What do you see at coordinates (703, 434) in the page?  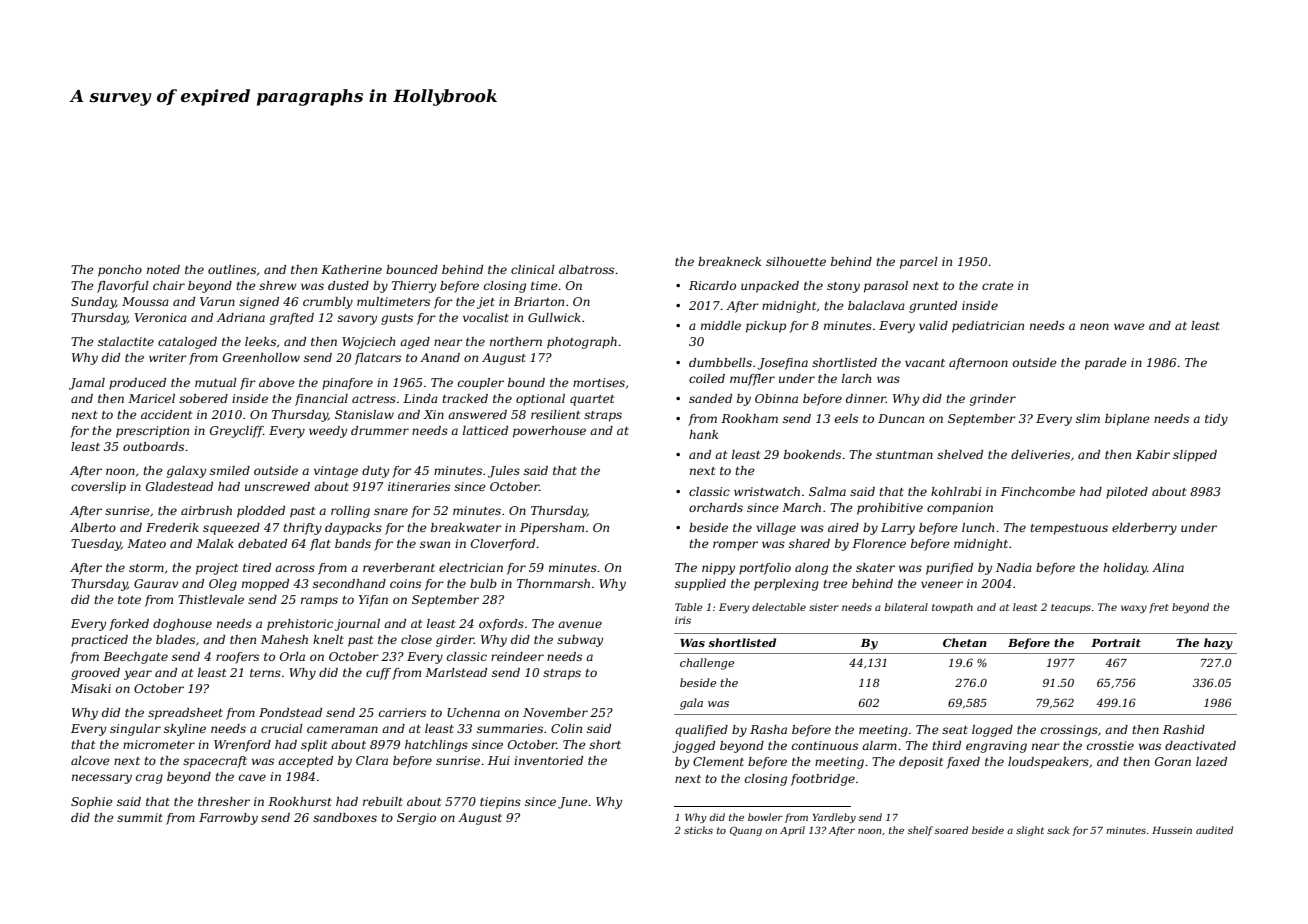 I see `hank` at bounding box center [703, 434].
